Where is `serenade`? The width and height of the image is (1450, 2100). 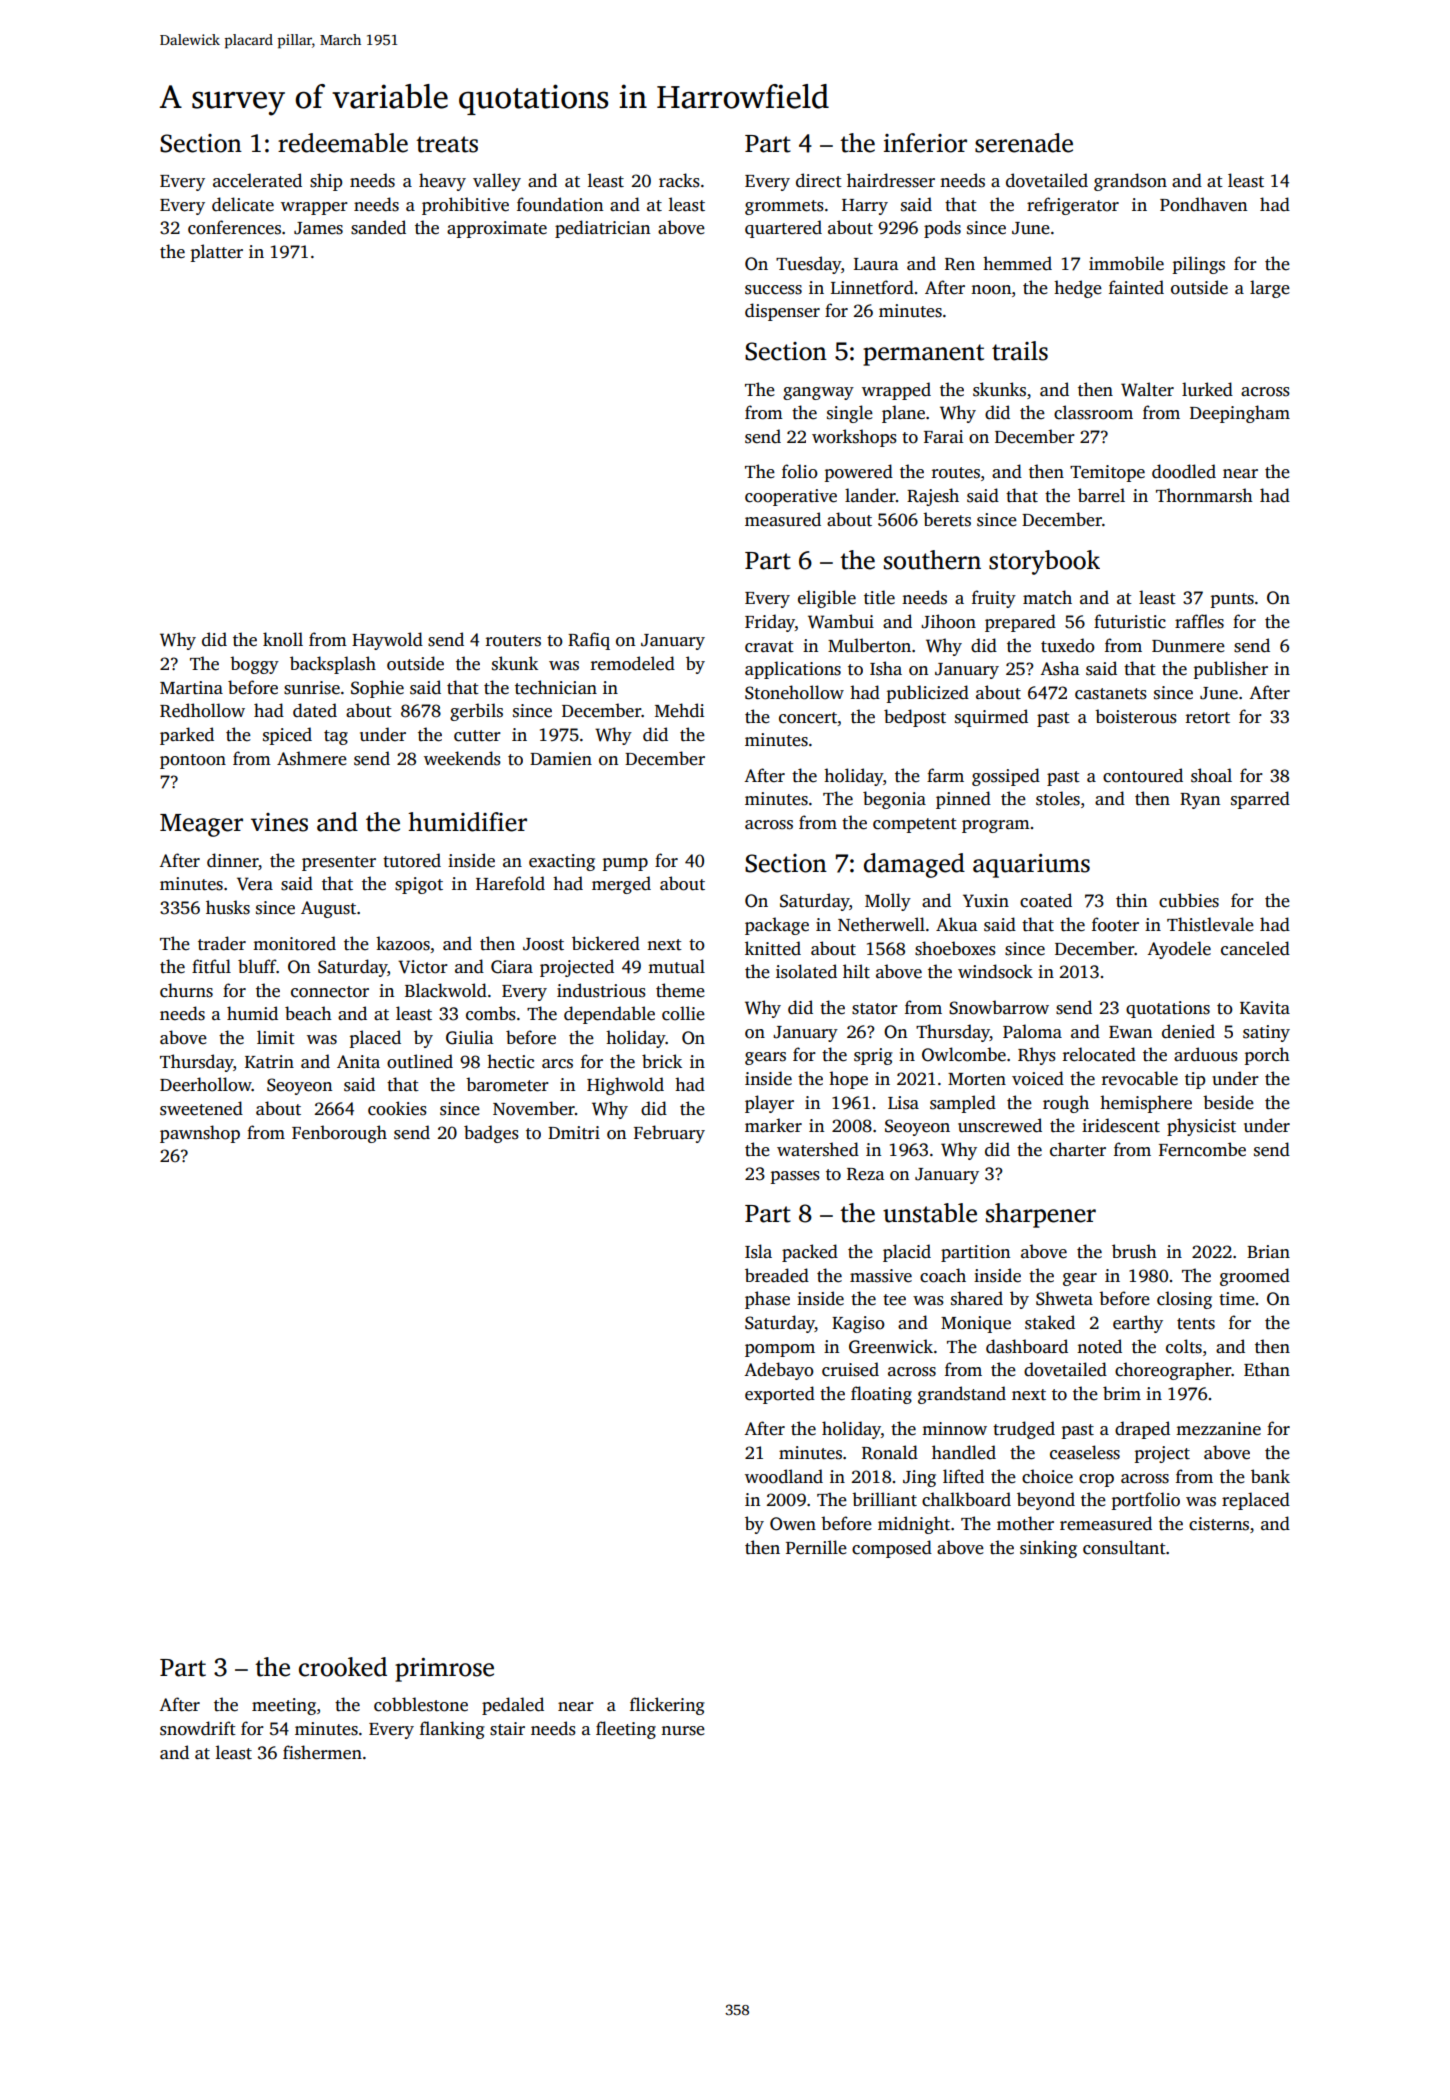
serenade is located at coordinates (1024, 143).
